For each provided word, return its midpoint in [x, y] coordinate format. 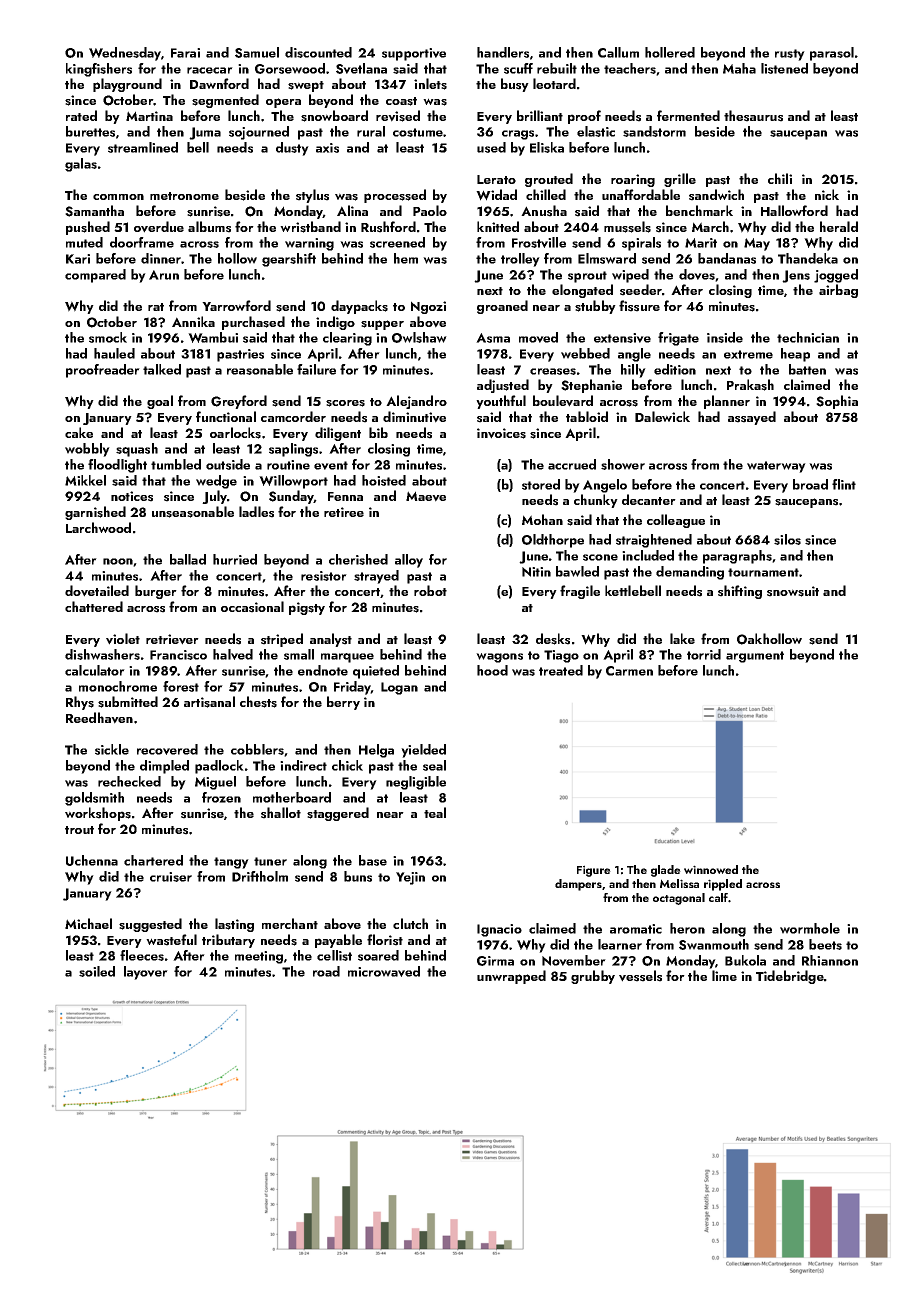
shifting [740, 592]
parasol [832, 54]
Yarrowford [236, 305]
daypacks [359, 307]
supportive [414, 54]
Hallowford [794, 210]
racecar [210, 70]
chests [258, 702]
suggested [150, 925]
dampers [578, 885]
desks [553, 639]
